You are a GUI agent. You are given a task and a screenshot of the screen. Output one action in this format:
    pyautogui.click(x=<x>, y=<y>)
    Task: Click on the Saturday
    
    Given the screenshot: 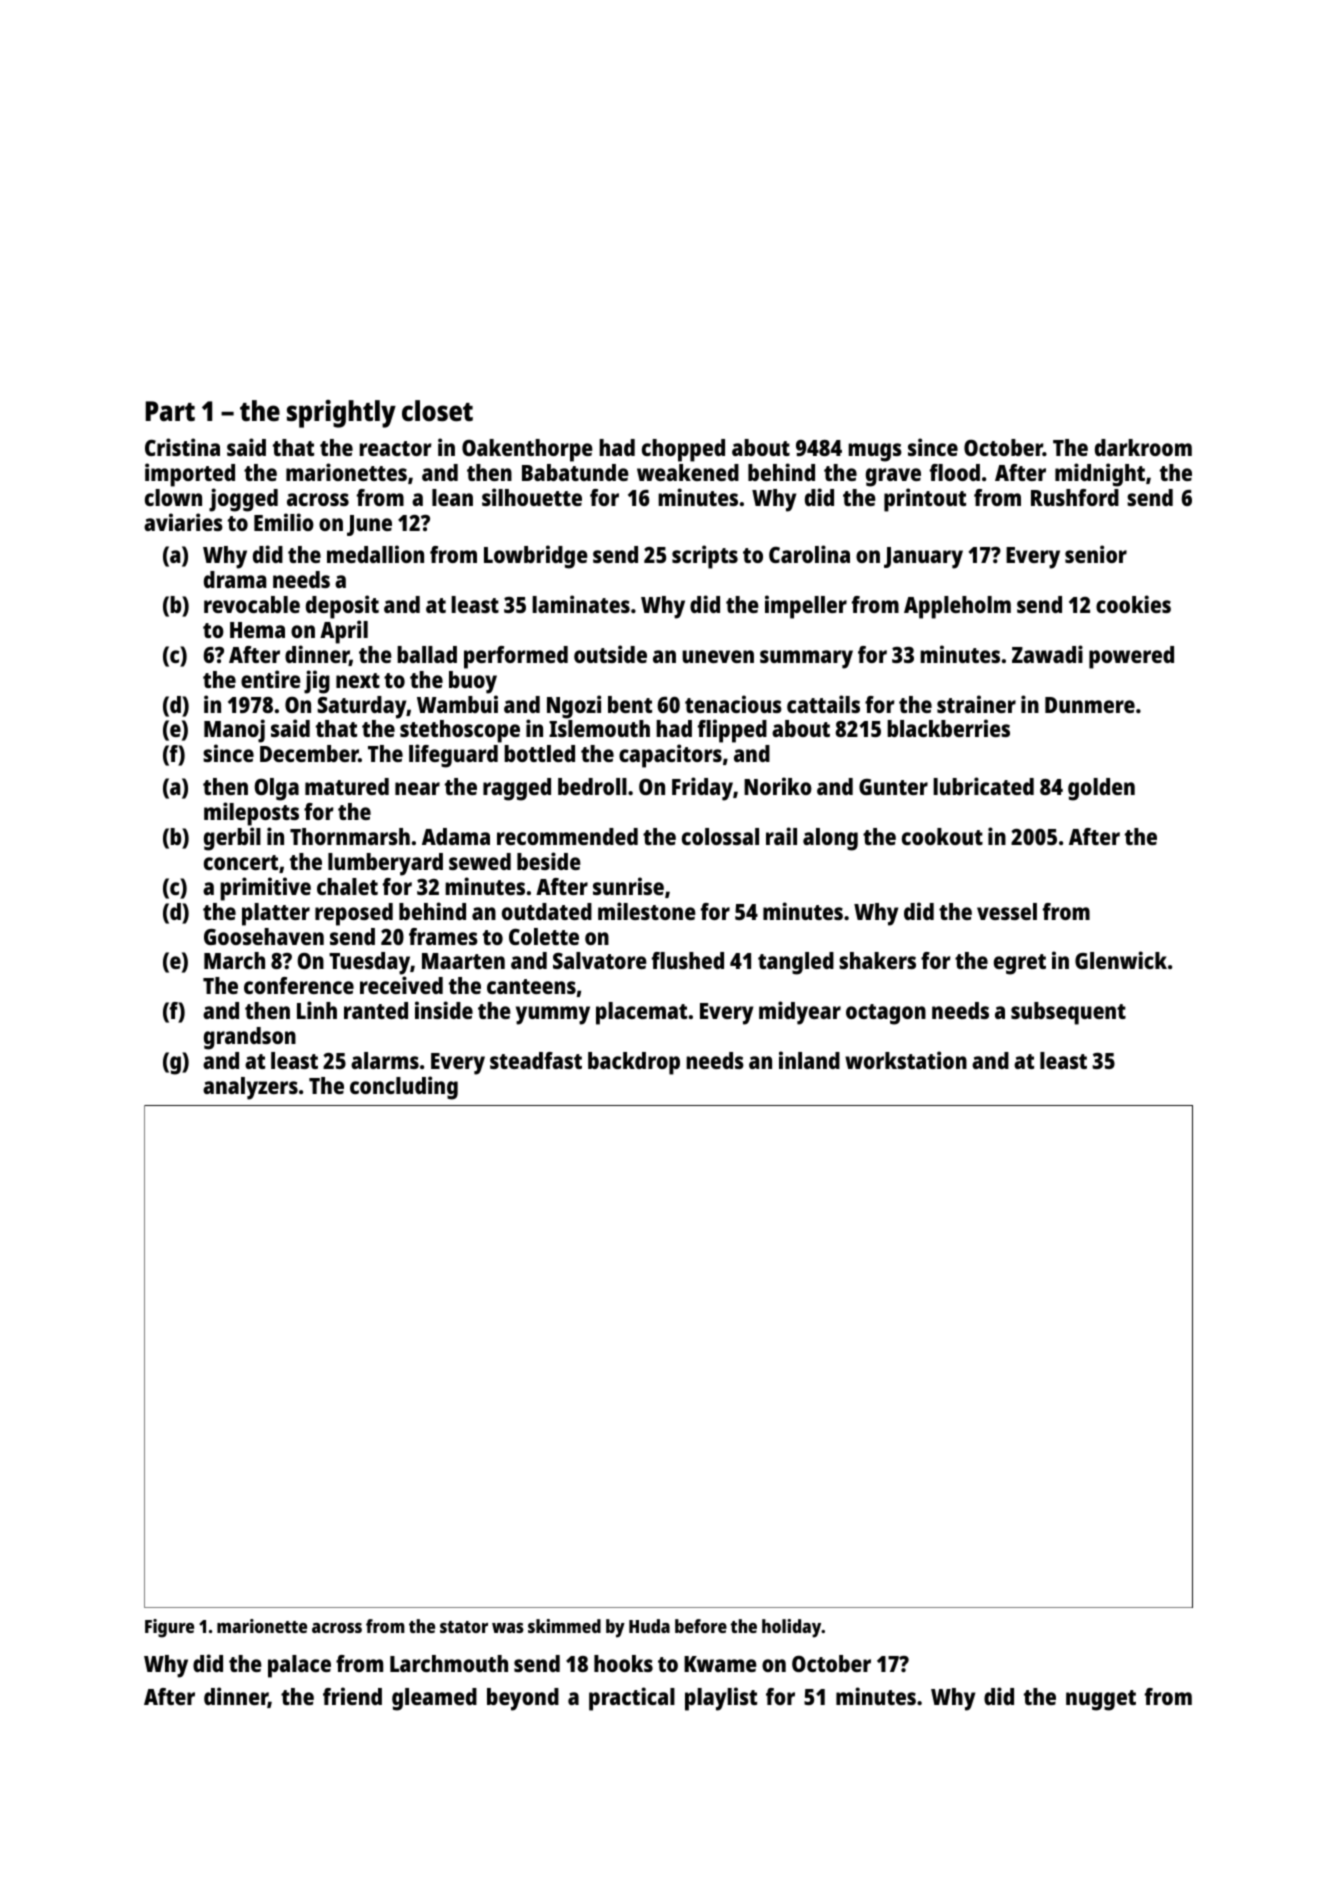 What is the action you would take?
    pyautogui.click(x=362, y=707)
